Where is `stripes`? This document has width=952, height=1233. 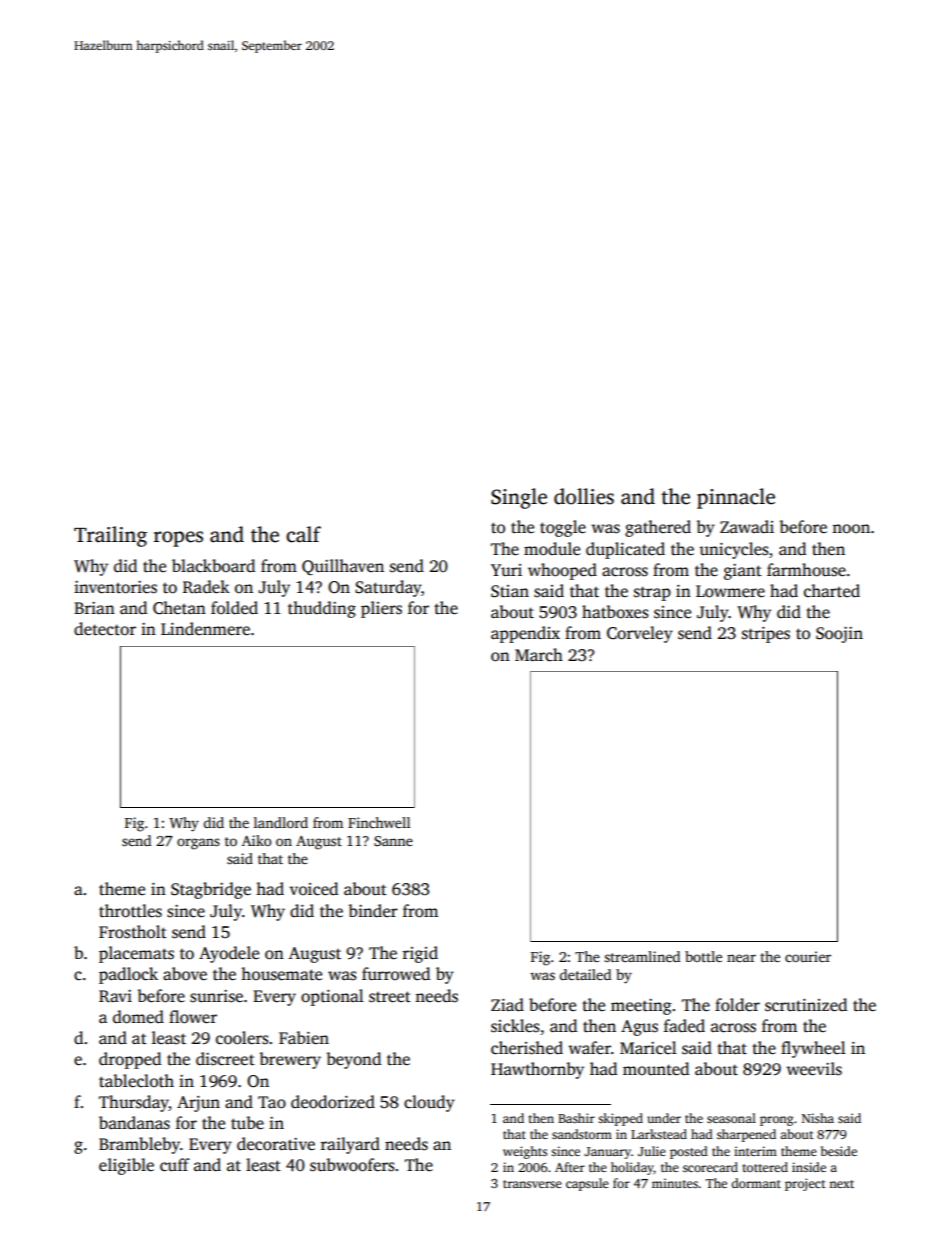
stripes is located at coordinates (766, 635).
